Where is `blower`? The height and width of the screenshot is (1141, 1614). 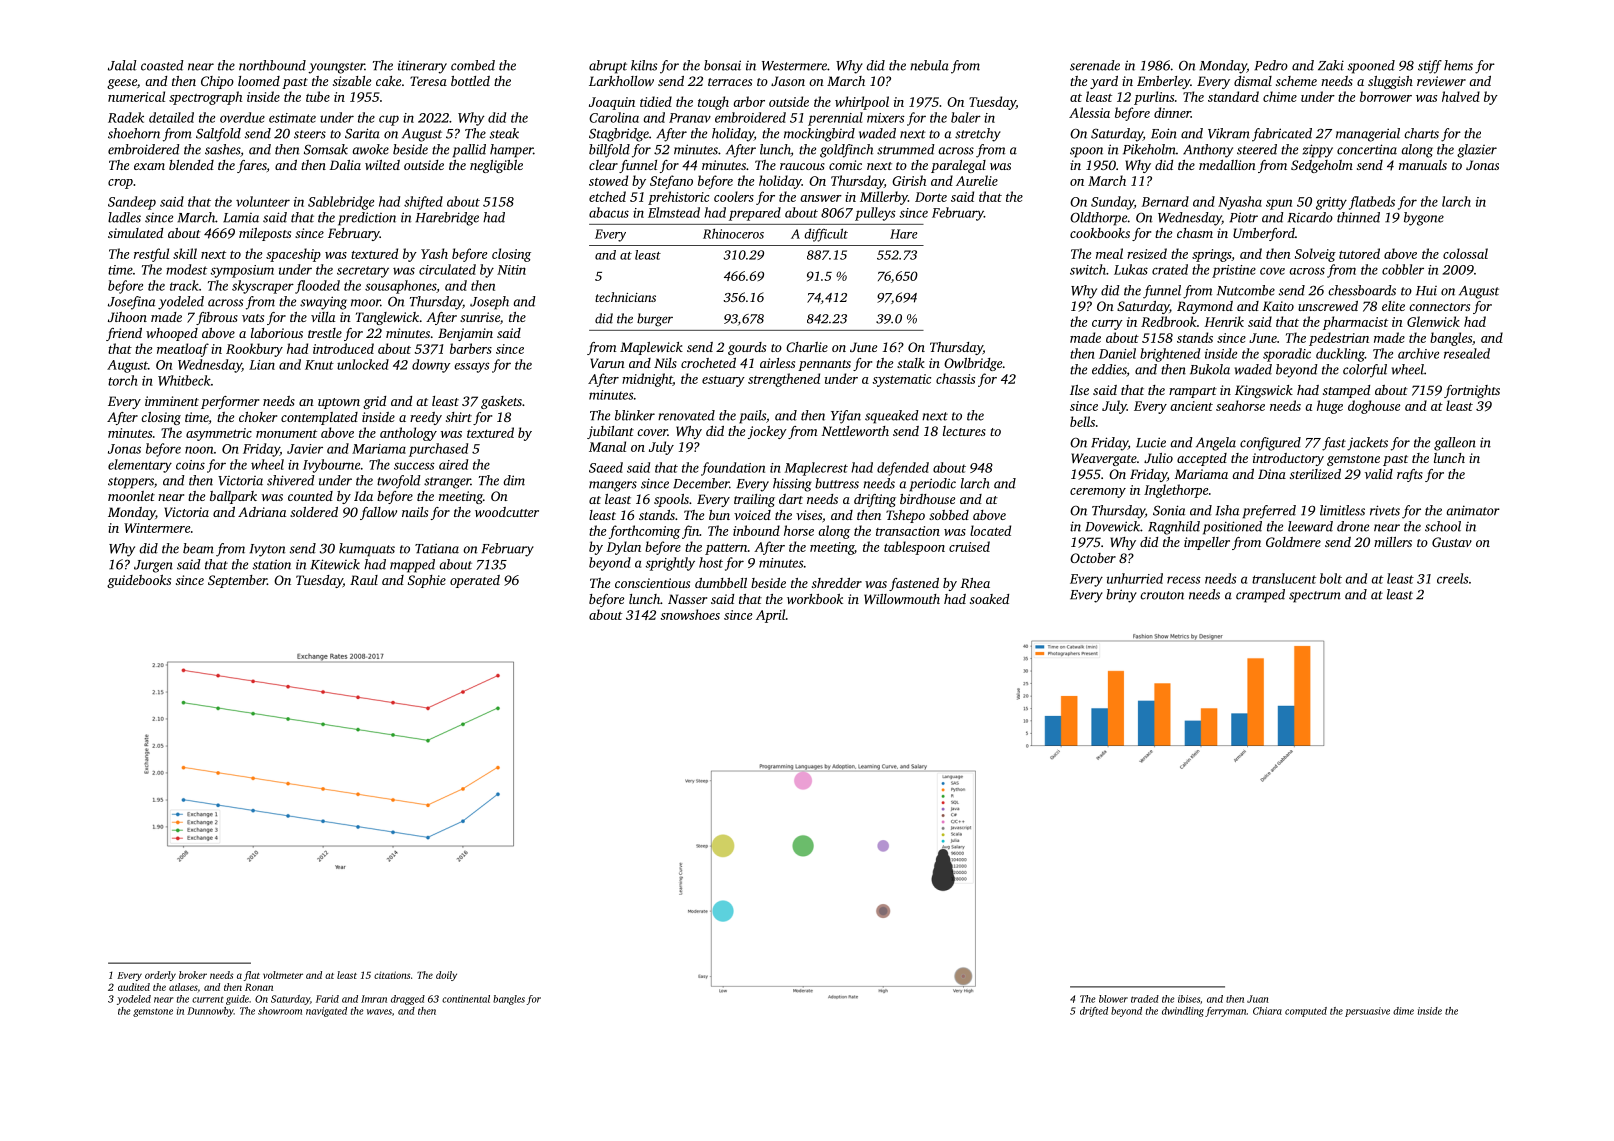 blower is located at coordinates (1113, 999).
